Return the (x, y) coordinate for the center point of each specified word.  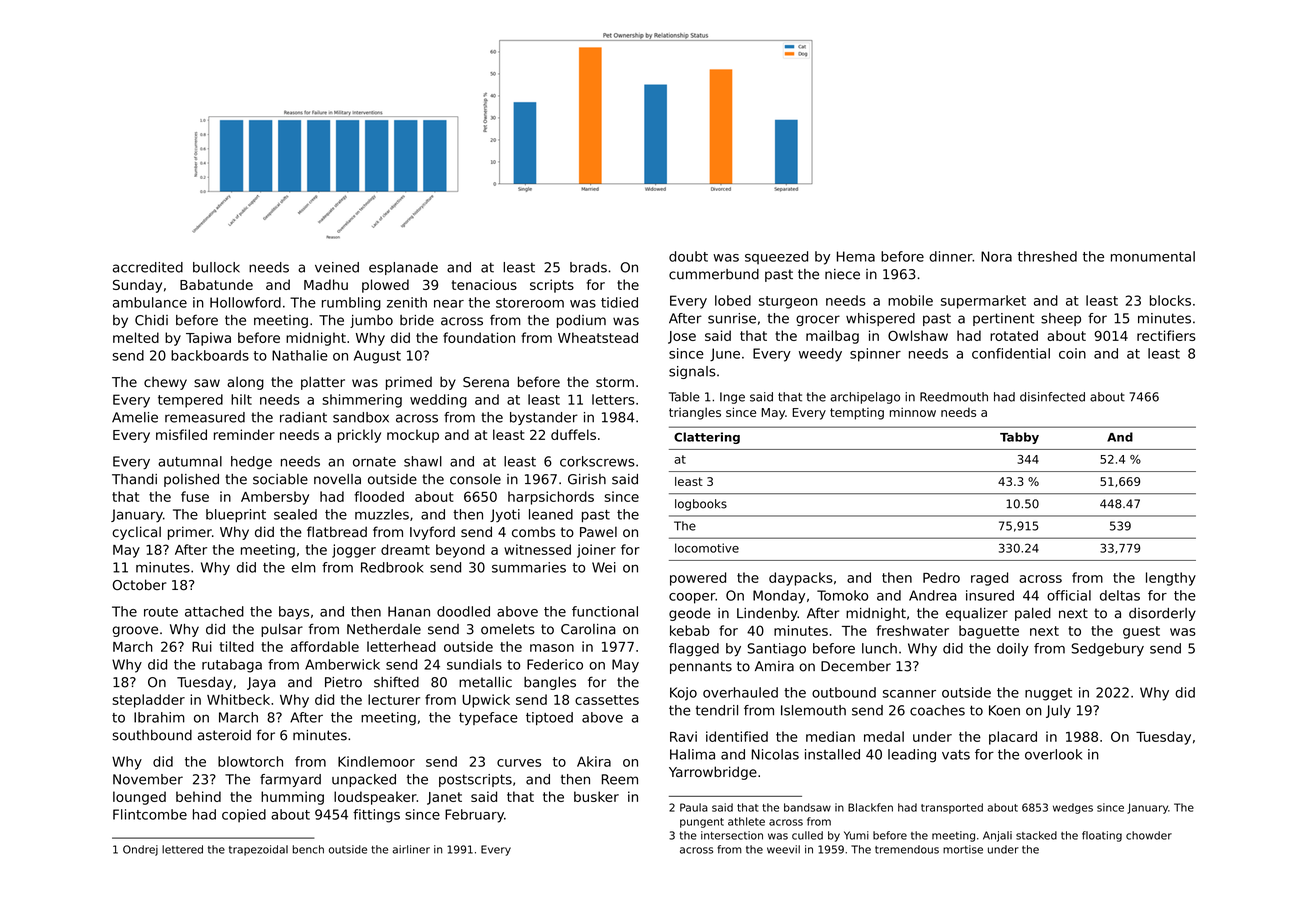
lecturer (394, 699)
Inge (732, 398)
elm (303, 567)
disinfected (1052, 397)
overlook (1053, 754)
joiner (596, 551)
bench (308, 849)
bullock (216, 267)
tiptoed (549, 718)
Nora (996, 256)
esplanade (403, 268)
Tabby (1019, 438)
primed (409, 383)
